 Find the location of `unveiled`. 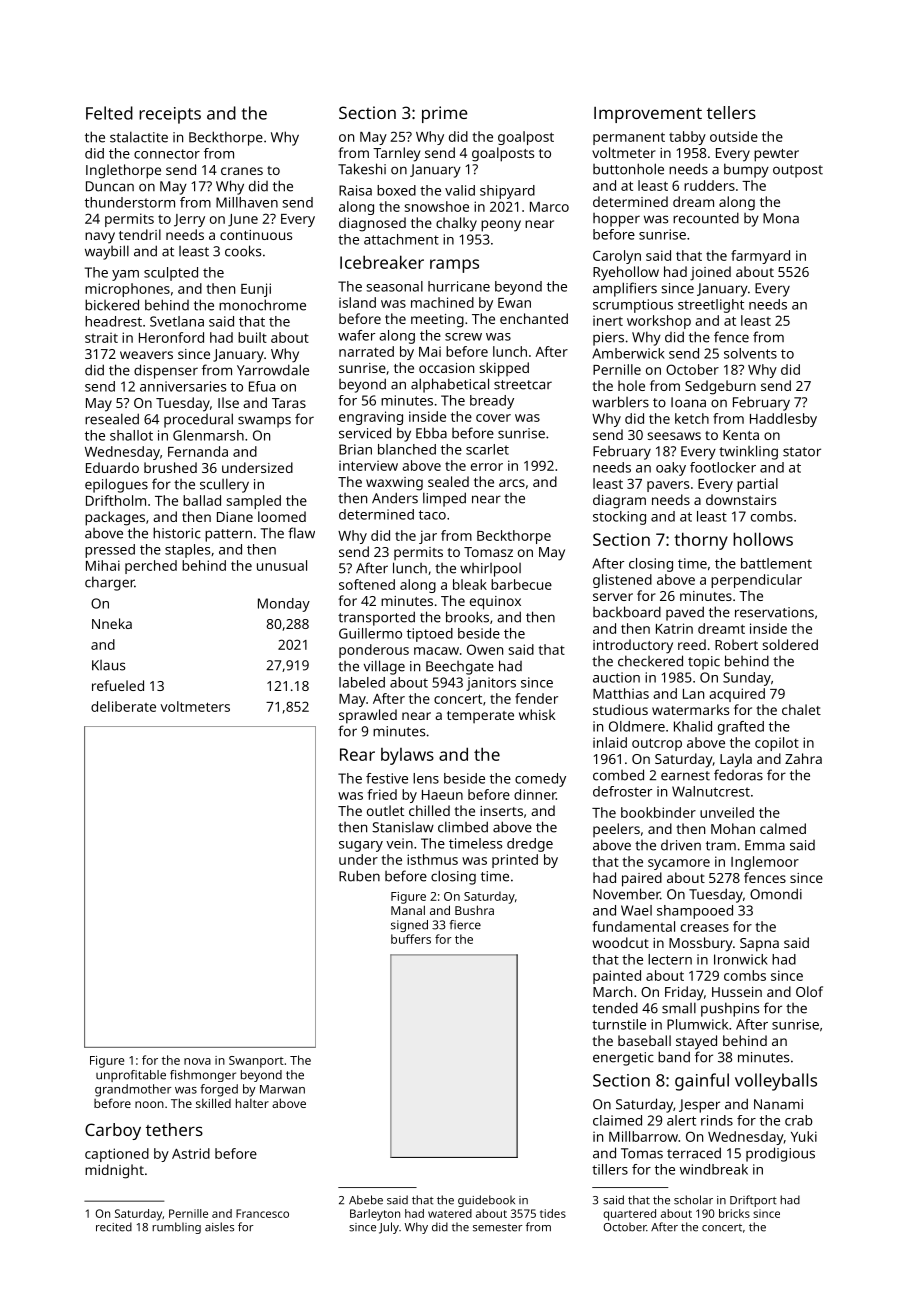

unveiled is located at coordinates (727, 812).
